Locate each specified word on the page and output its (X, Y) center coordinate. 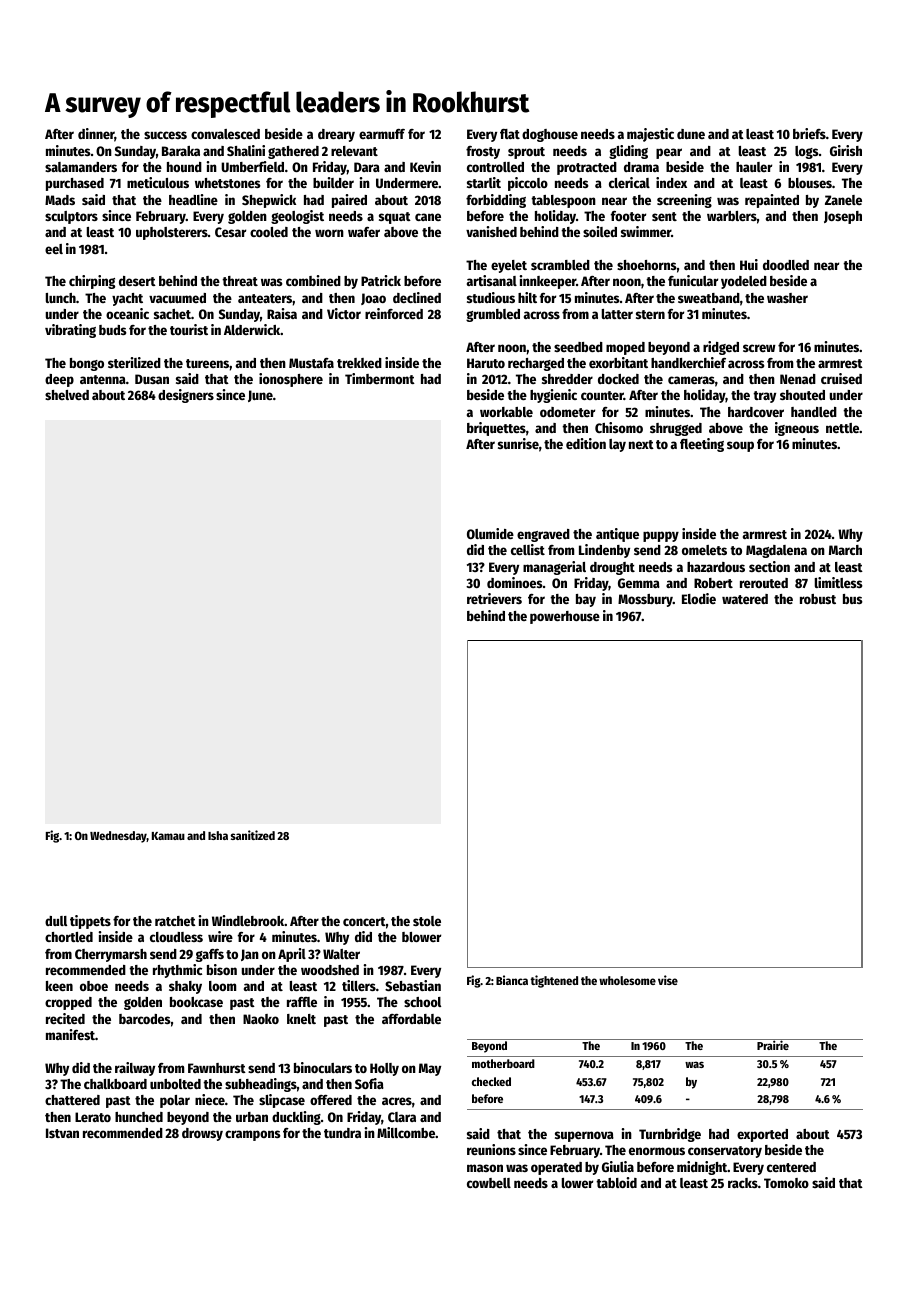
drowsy (202, 1134)
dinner (96, 135)
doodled (786, 265)
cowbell (489, 1183)
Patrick (381, 280)
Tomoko (786, 1183)
